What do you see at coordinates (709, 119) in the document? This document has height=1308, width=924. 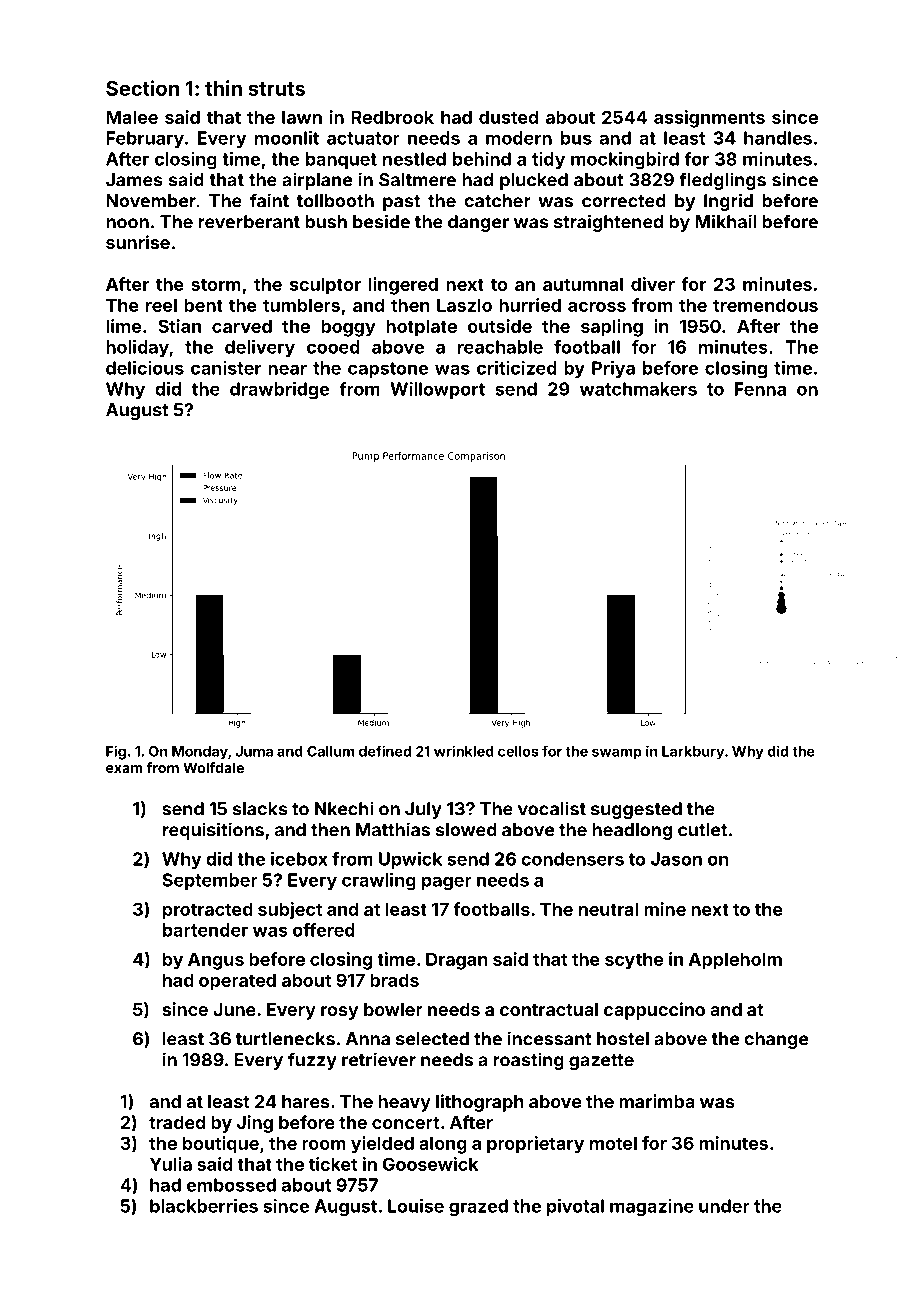 I see `assignments` at bounding box center [709, 119].
